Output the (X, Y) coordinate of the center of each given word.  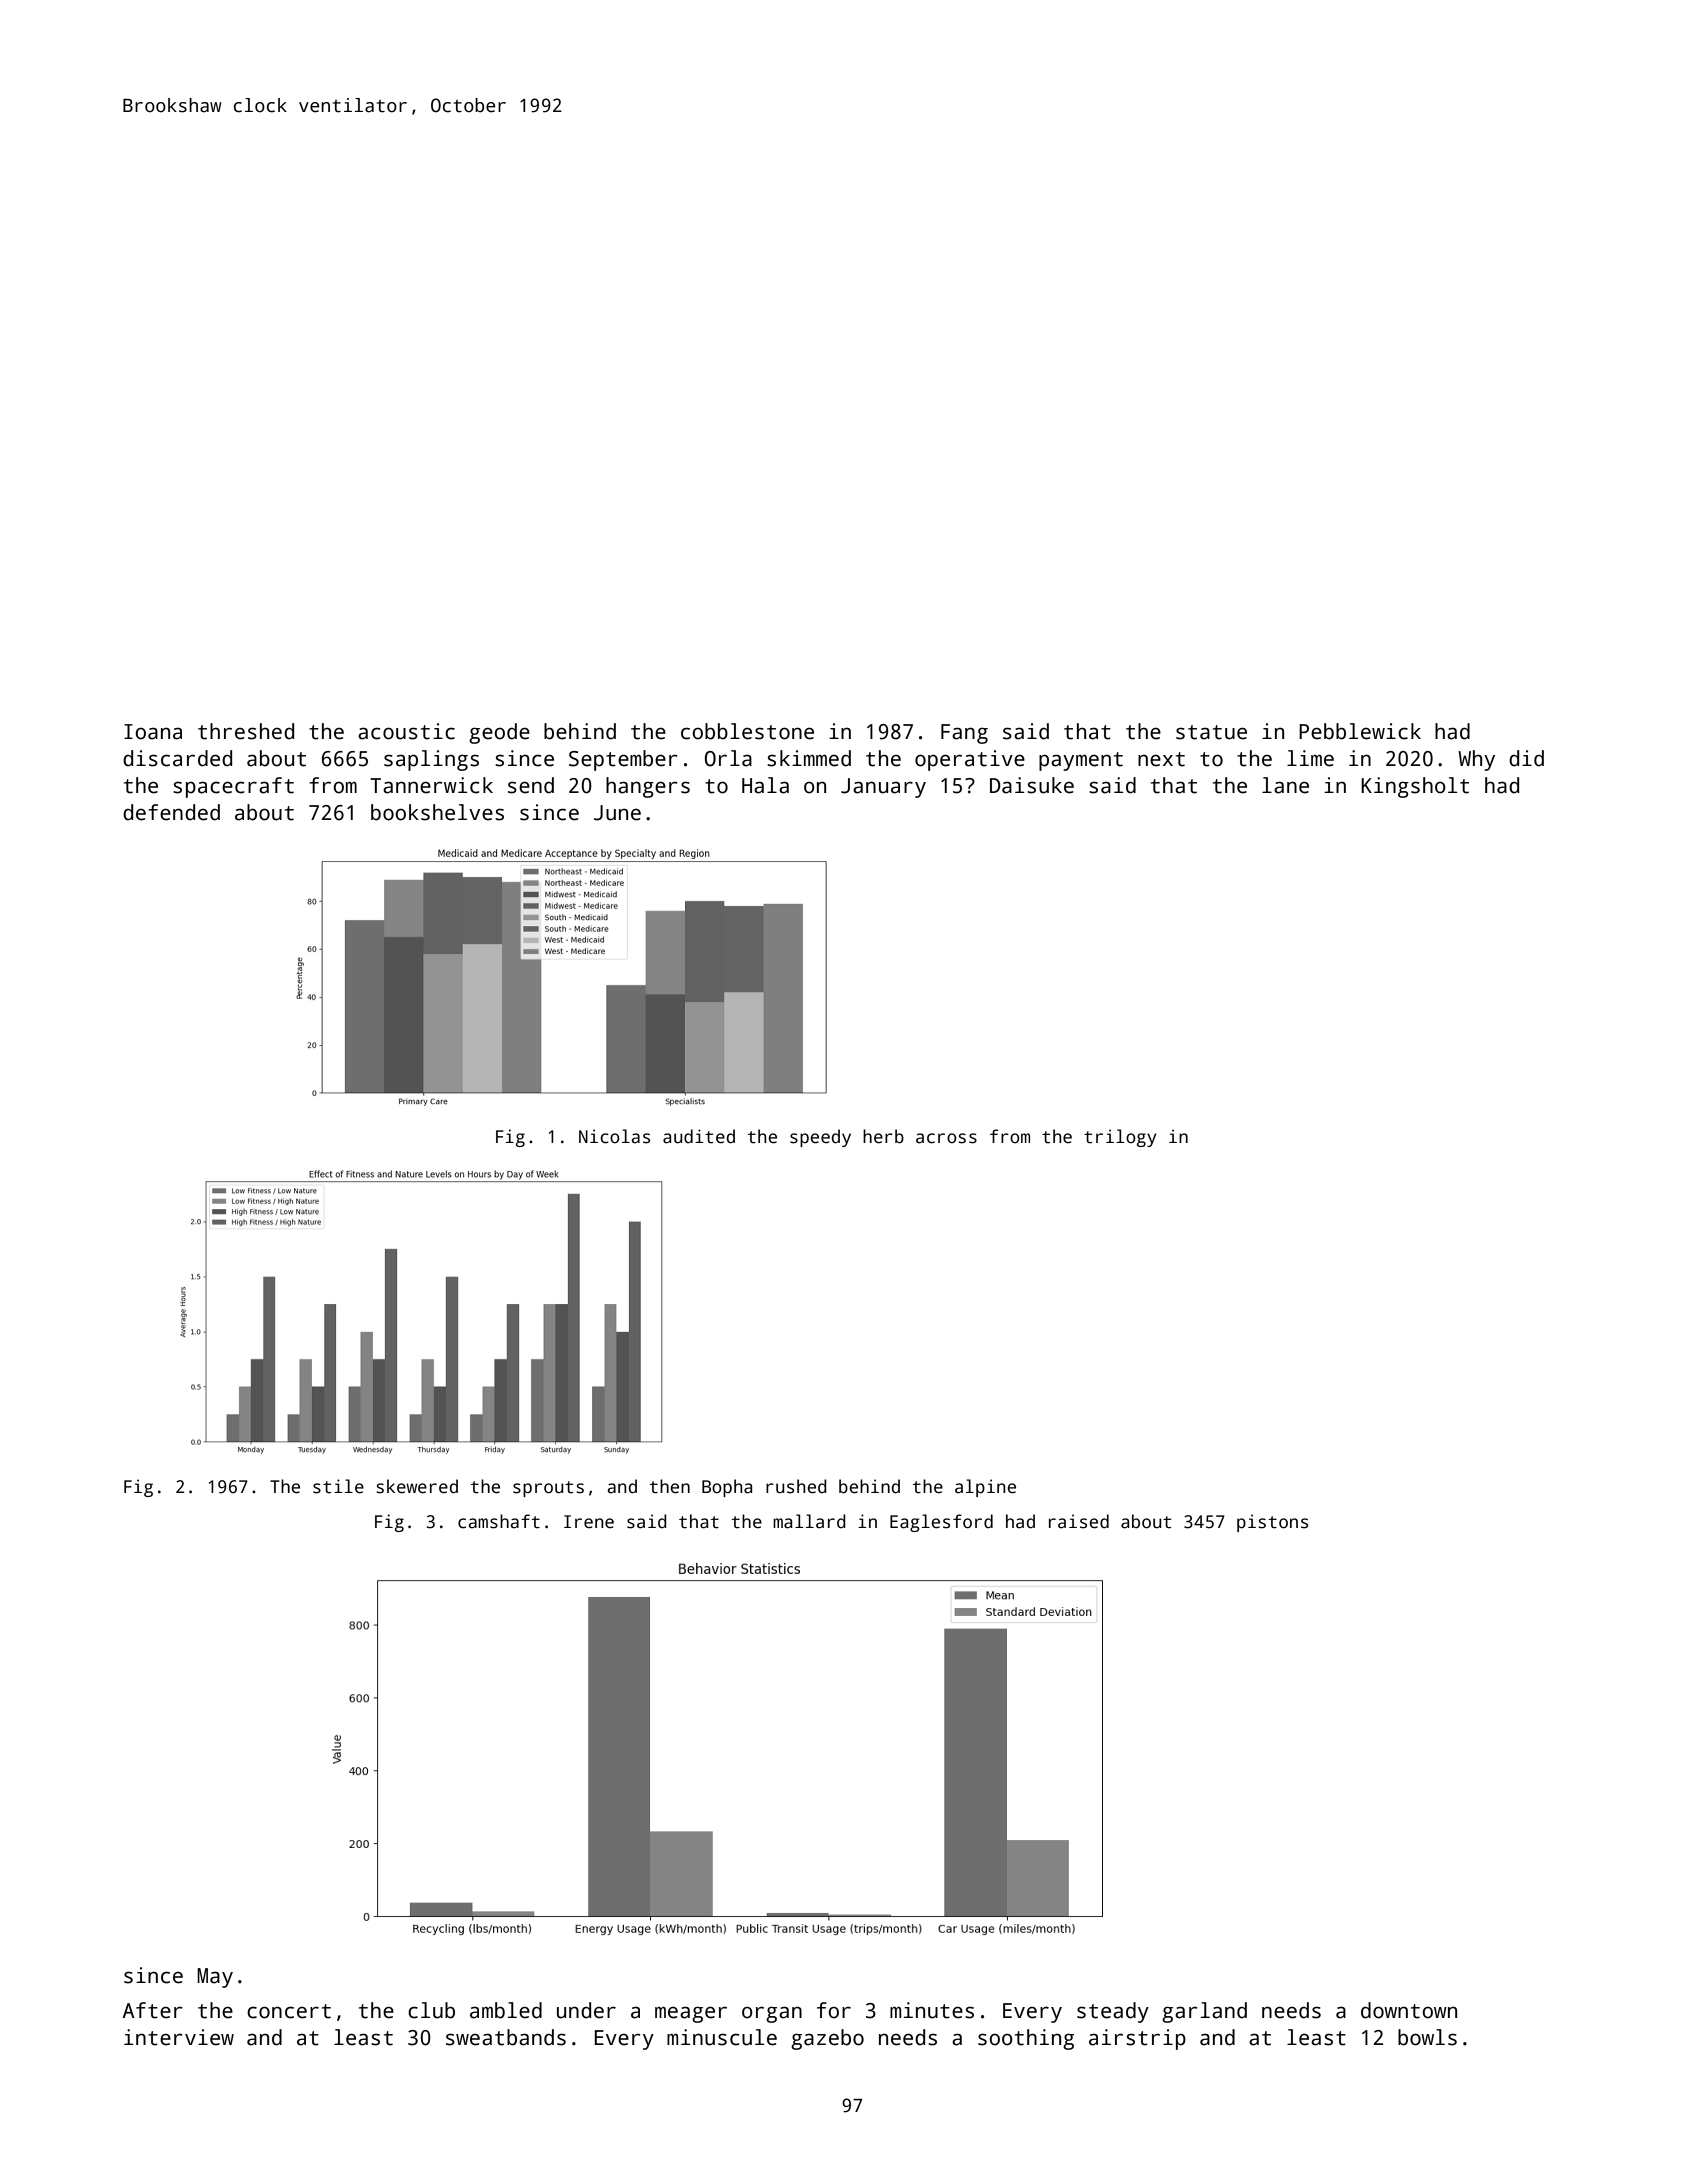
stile (338, 1486)
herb (883, 1136)
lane (1285, 785)
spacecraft (233, 787)
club (431, 2010)
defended (171, 812)
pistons (1272, 1523)
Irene (589, 1522)
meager (691, 2014)
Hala (765, 785)
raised (1079, 1521)
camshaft (499, 1521)
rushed (796, 1486)
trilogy (1120, 1138)
